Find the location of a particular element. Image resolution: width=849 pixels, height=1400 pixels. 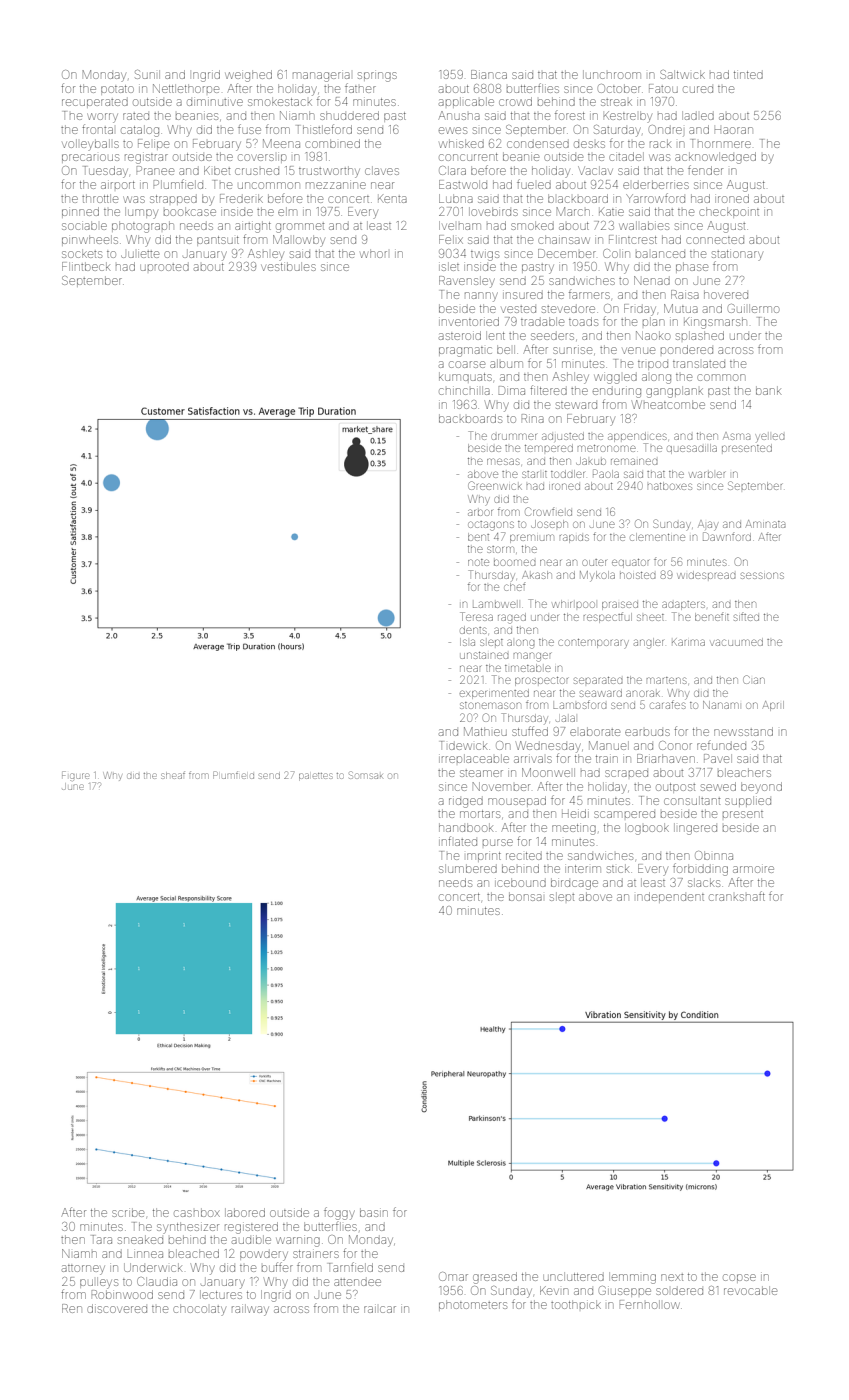

applicable is located at coordinates (466, 102).
